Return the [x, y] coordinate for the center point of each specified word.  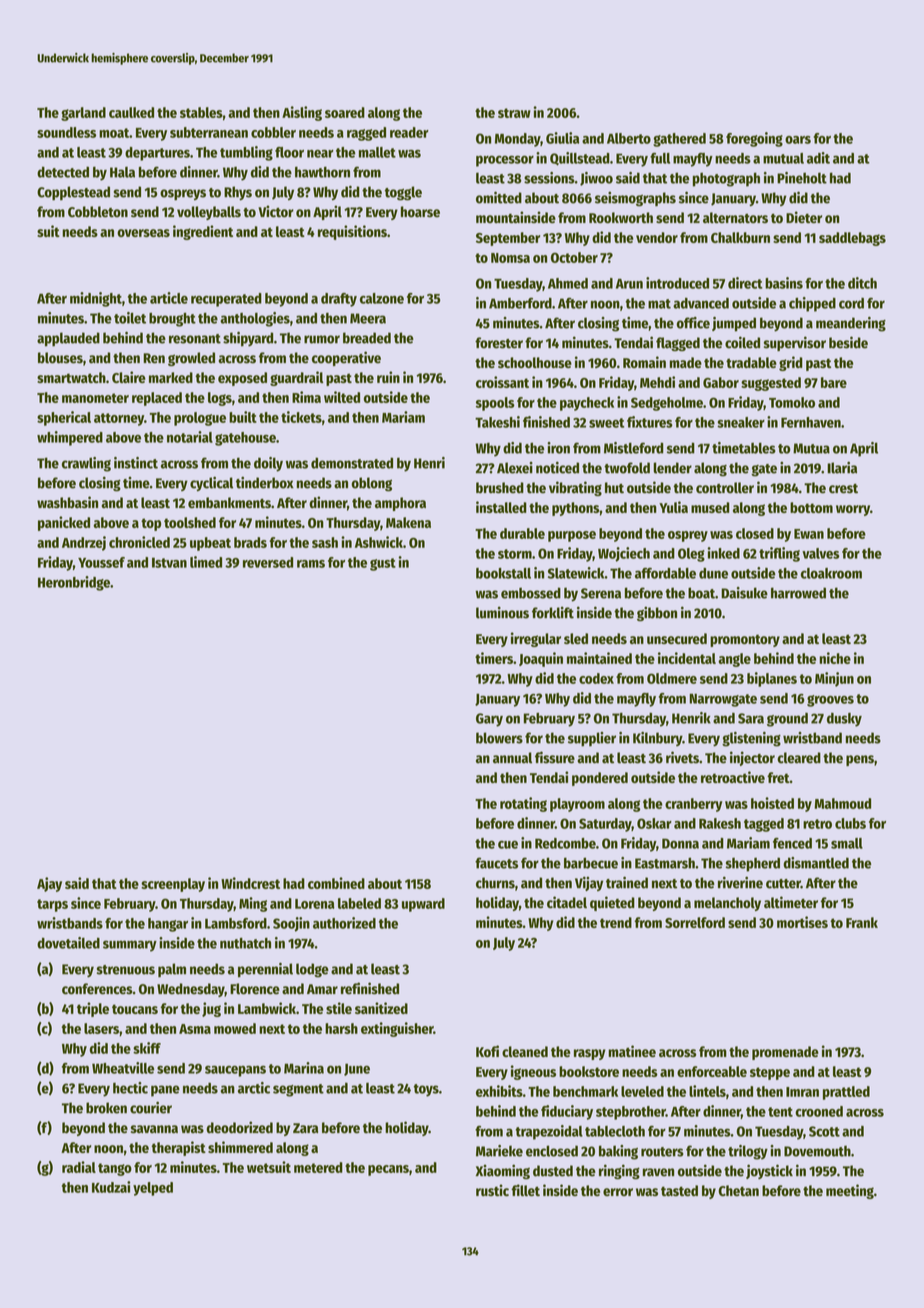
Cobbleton [98, 212]
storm [515, 554]
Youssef [101, 562]
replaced [157, 399]
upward [423, 905]
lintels [707, 1091]
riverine [740, 882]
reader [409, 132]
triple [93, 1009]
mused [710, 507]
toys [426, 1090]
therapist [178, 1148]
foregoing [754, 139]
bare [834, 382]
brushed [500, 488]
